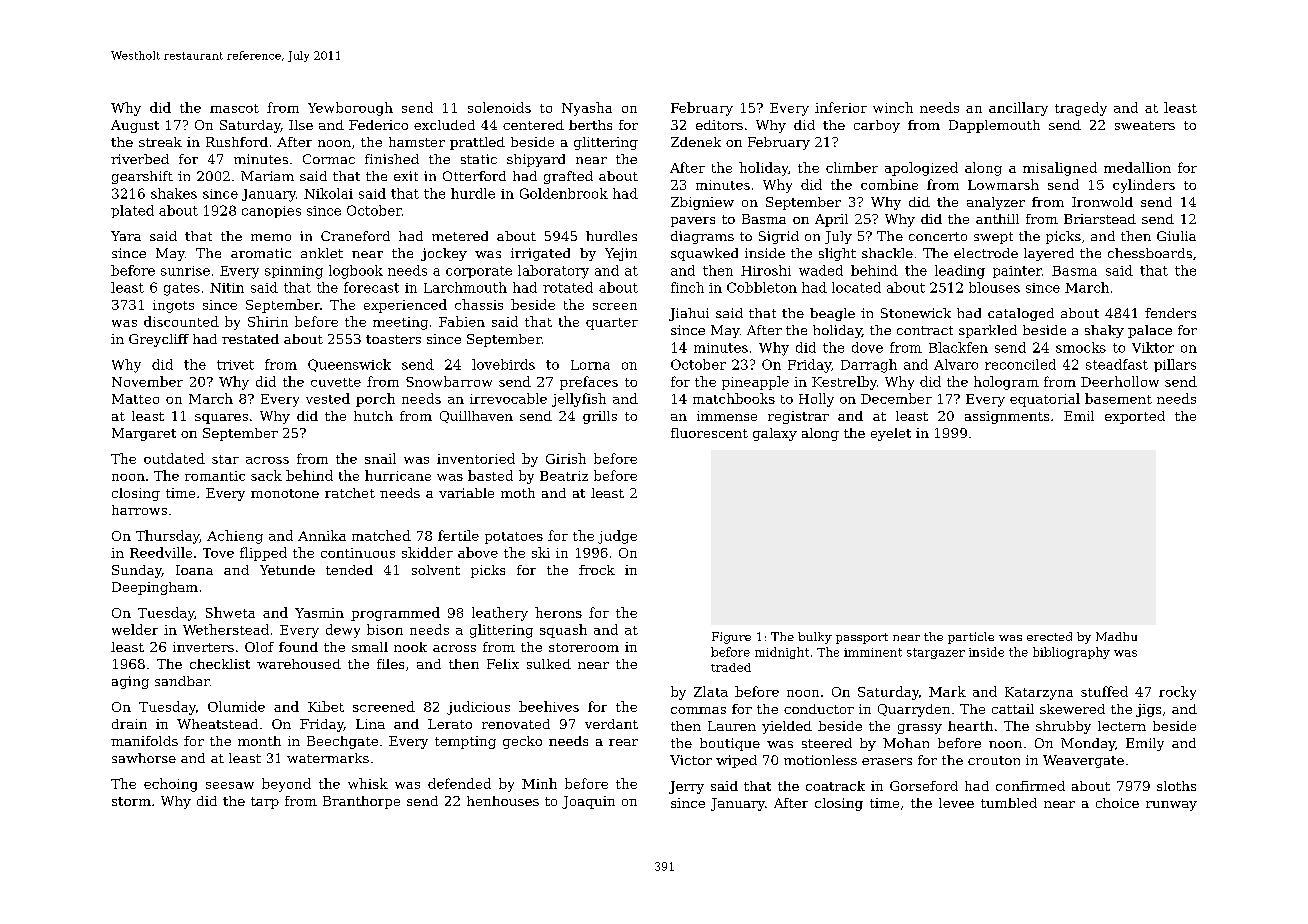 The height and width of the page is (924, 1308). I want to click on static, so click(479, 159).
